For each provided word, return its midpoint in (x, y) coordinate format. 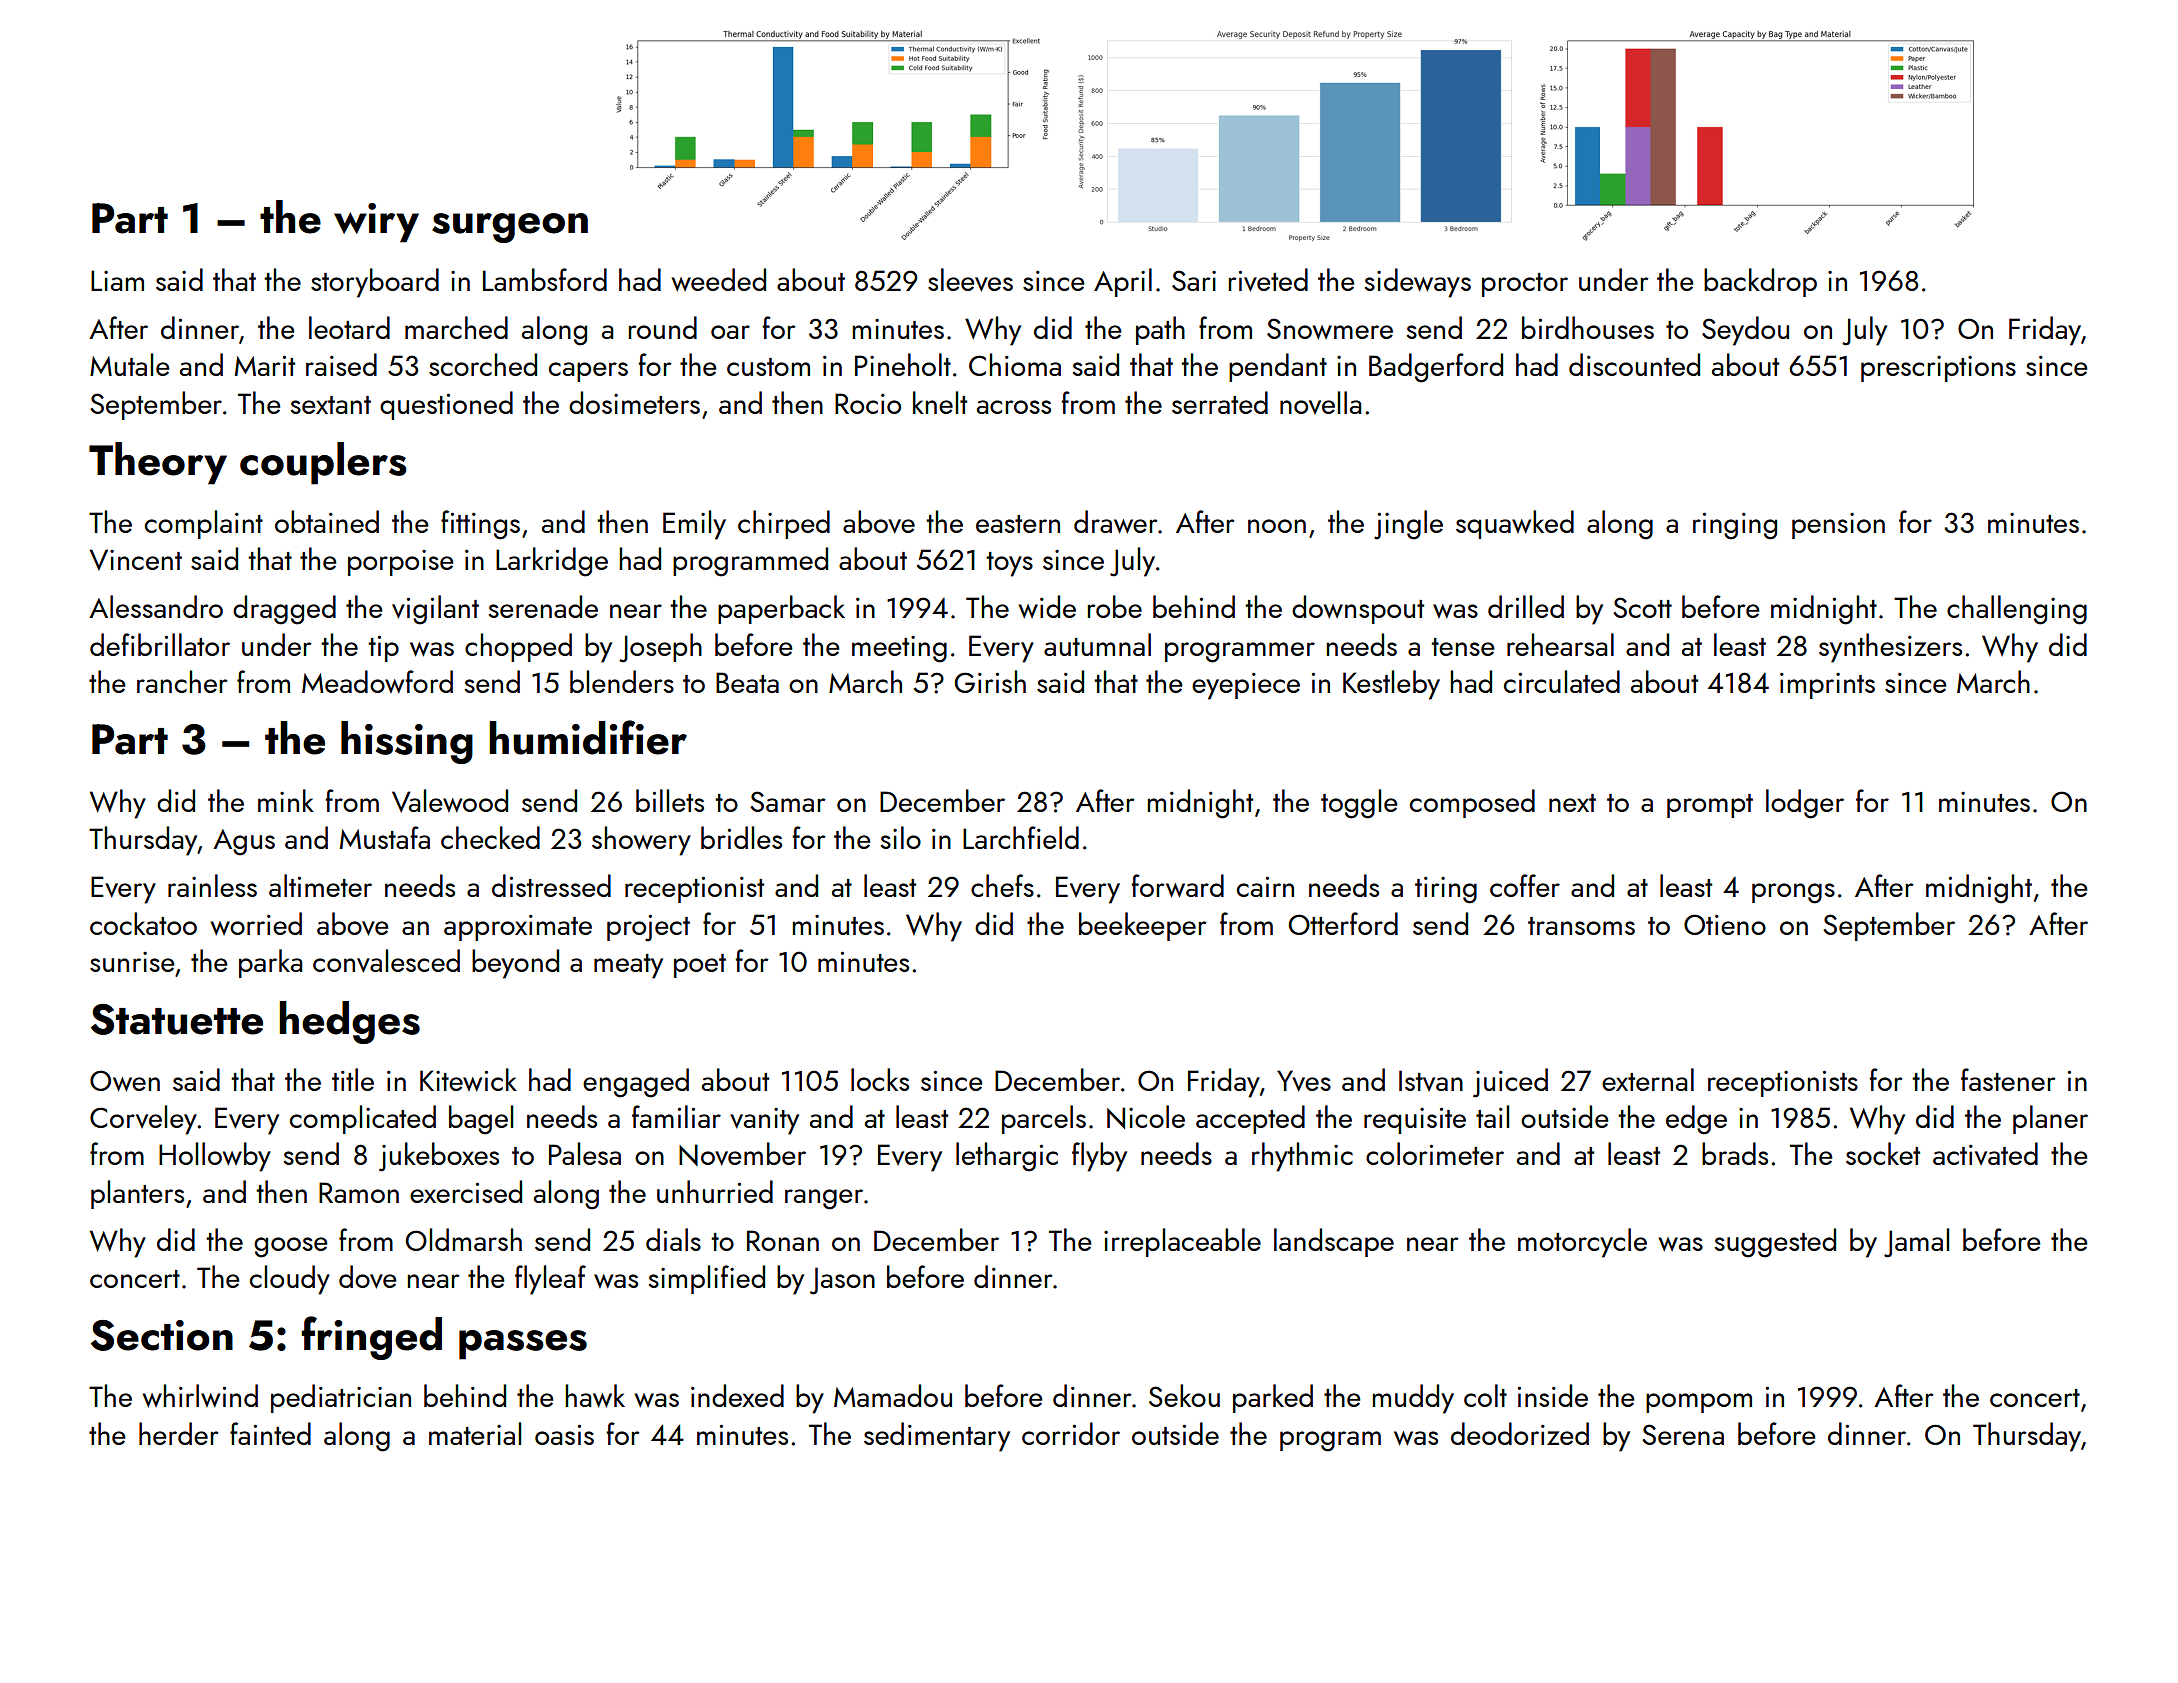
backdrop (1760, 282)
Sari (1194, 280)
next (1572, 803)
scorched (483, 364)
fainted (270, 1433)
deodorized (1520, 1433)
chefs (1002, 885)
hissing (407, 742)
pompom (1699, 1403)
